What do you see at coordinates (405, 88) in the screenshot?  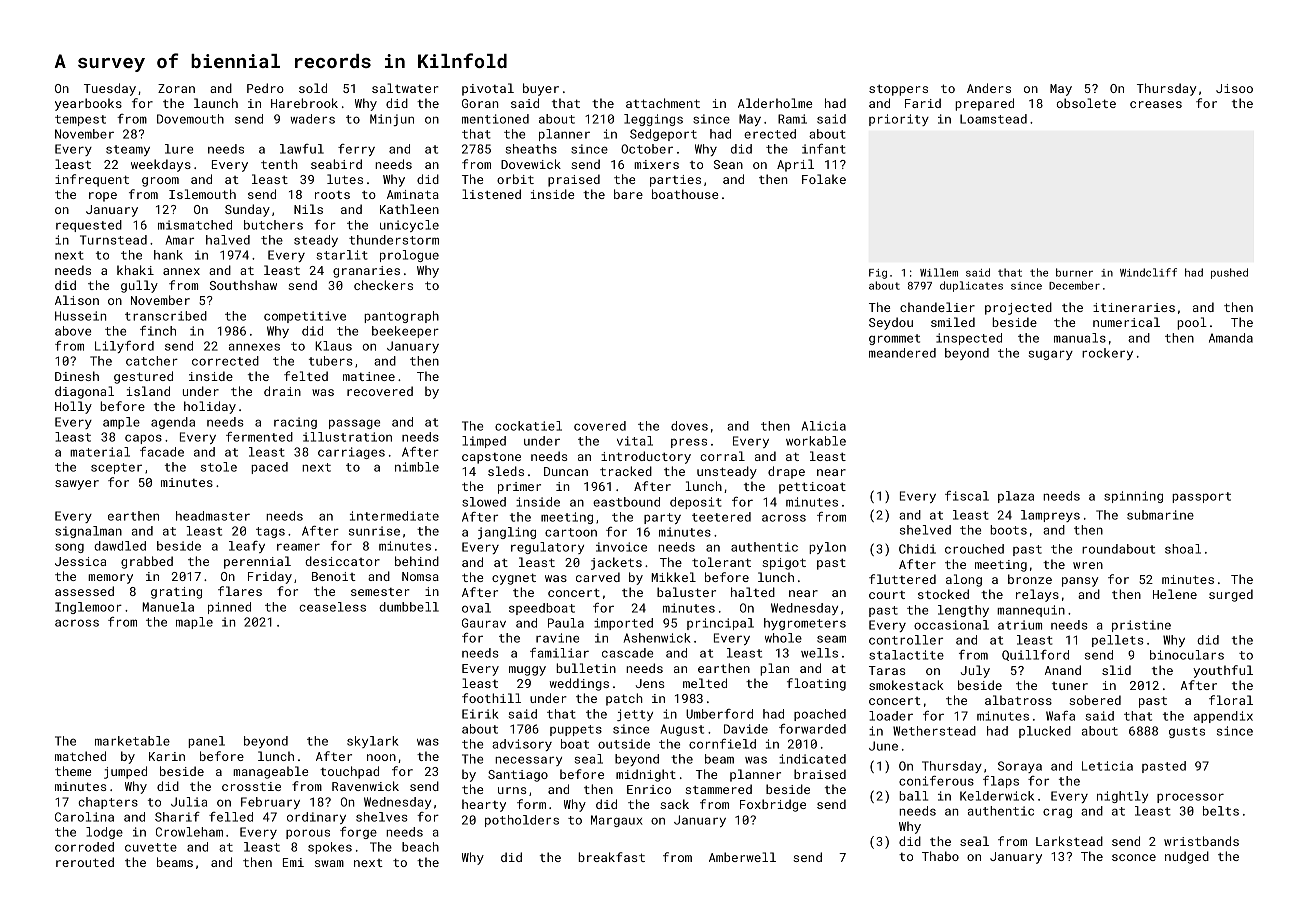 I see `saltwater` at bounding box center [405, 88].
